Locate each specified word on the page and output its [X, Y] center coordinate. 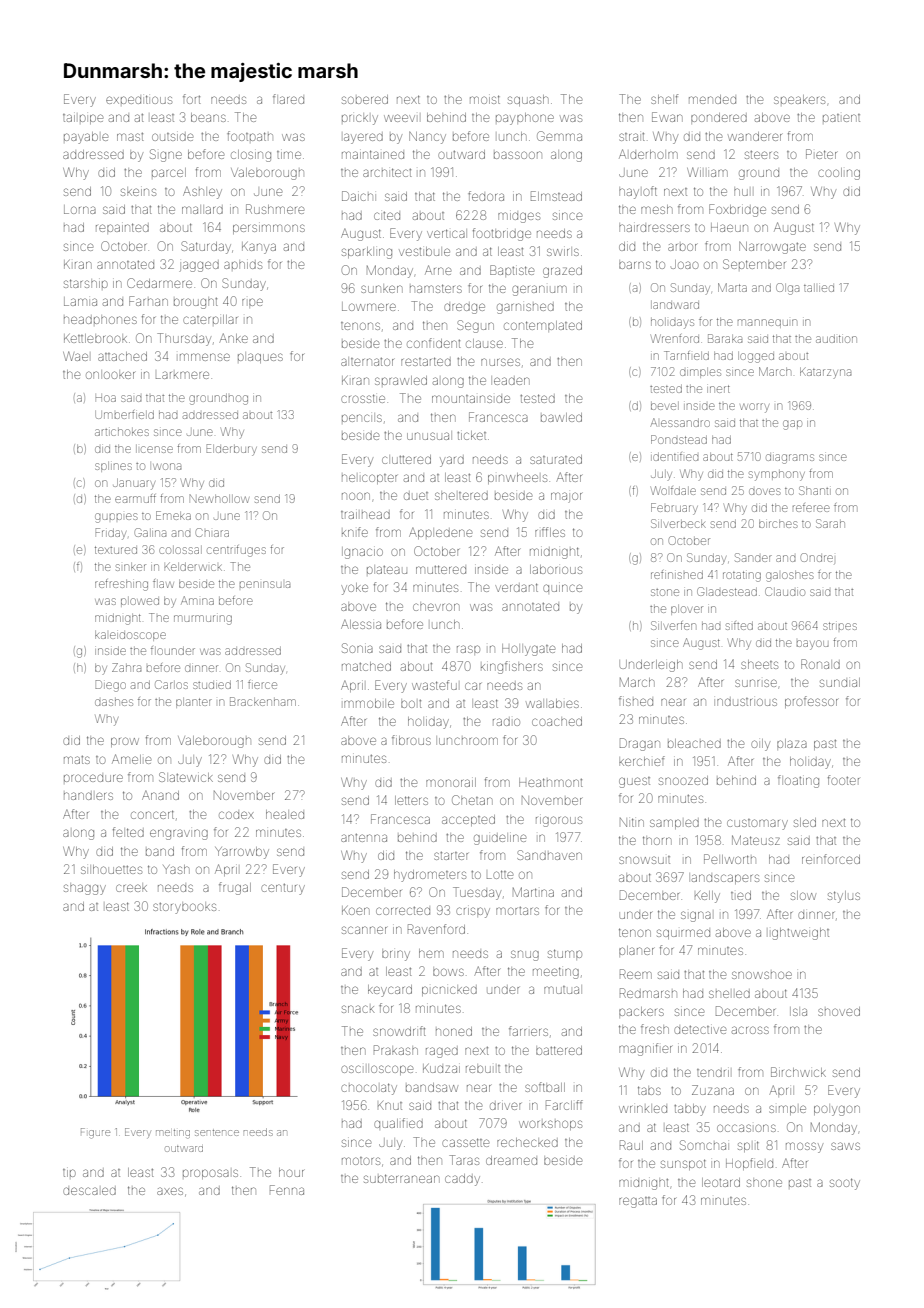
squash [528, 100]
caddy [462, 1180]
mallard [202, 210]
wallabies [552, 703]
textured [116, 550]
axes [170, 1191]
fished [636, 701]
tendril [713, 1073]
